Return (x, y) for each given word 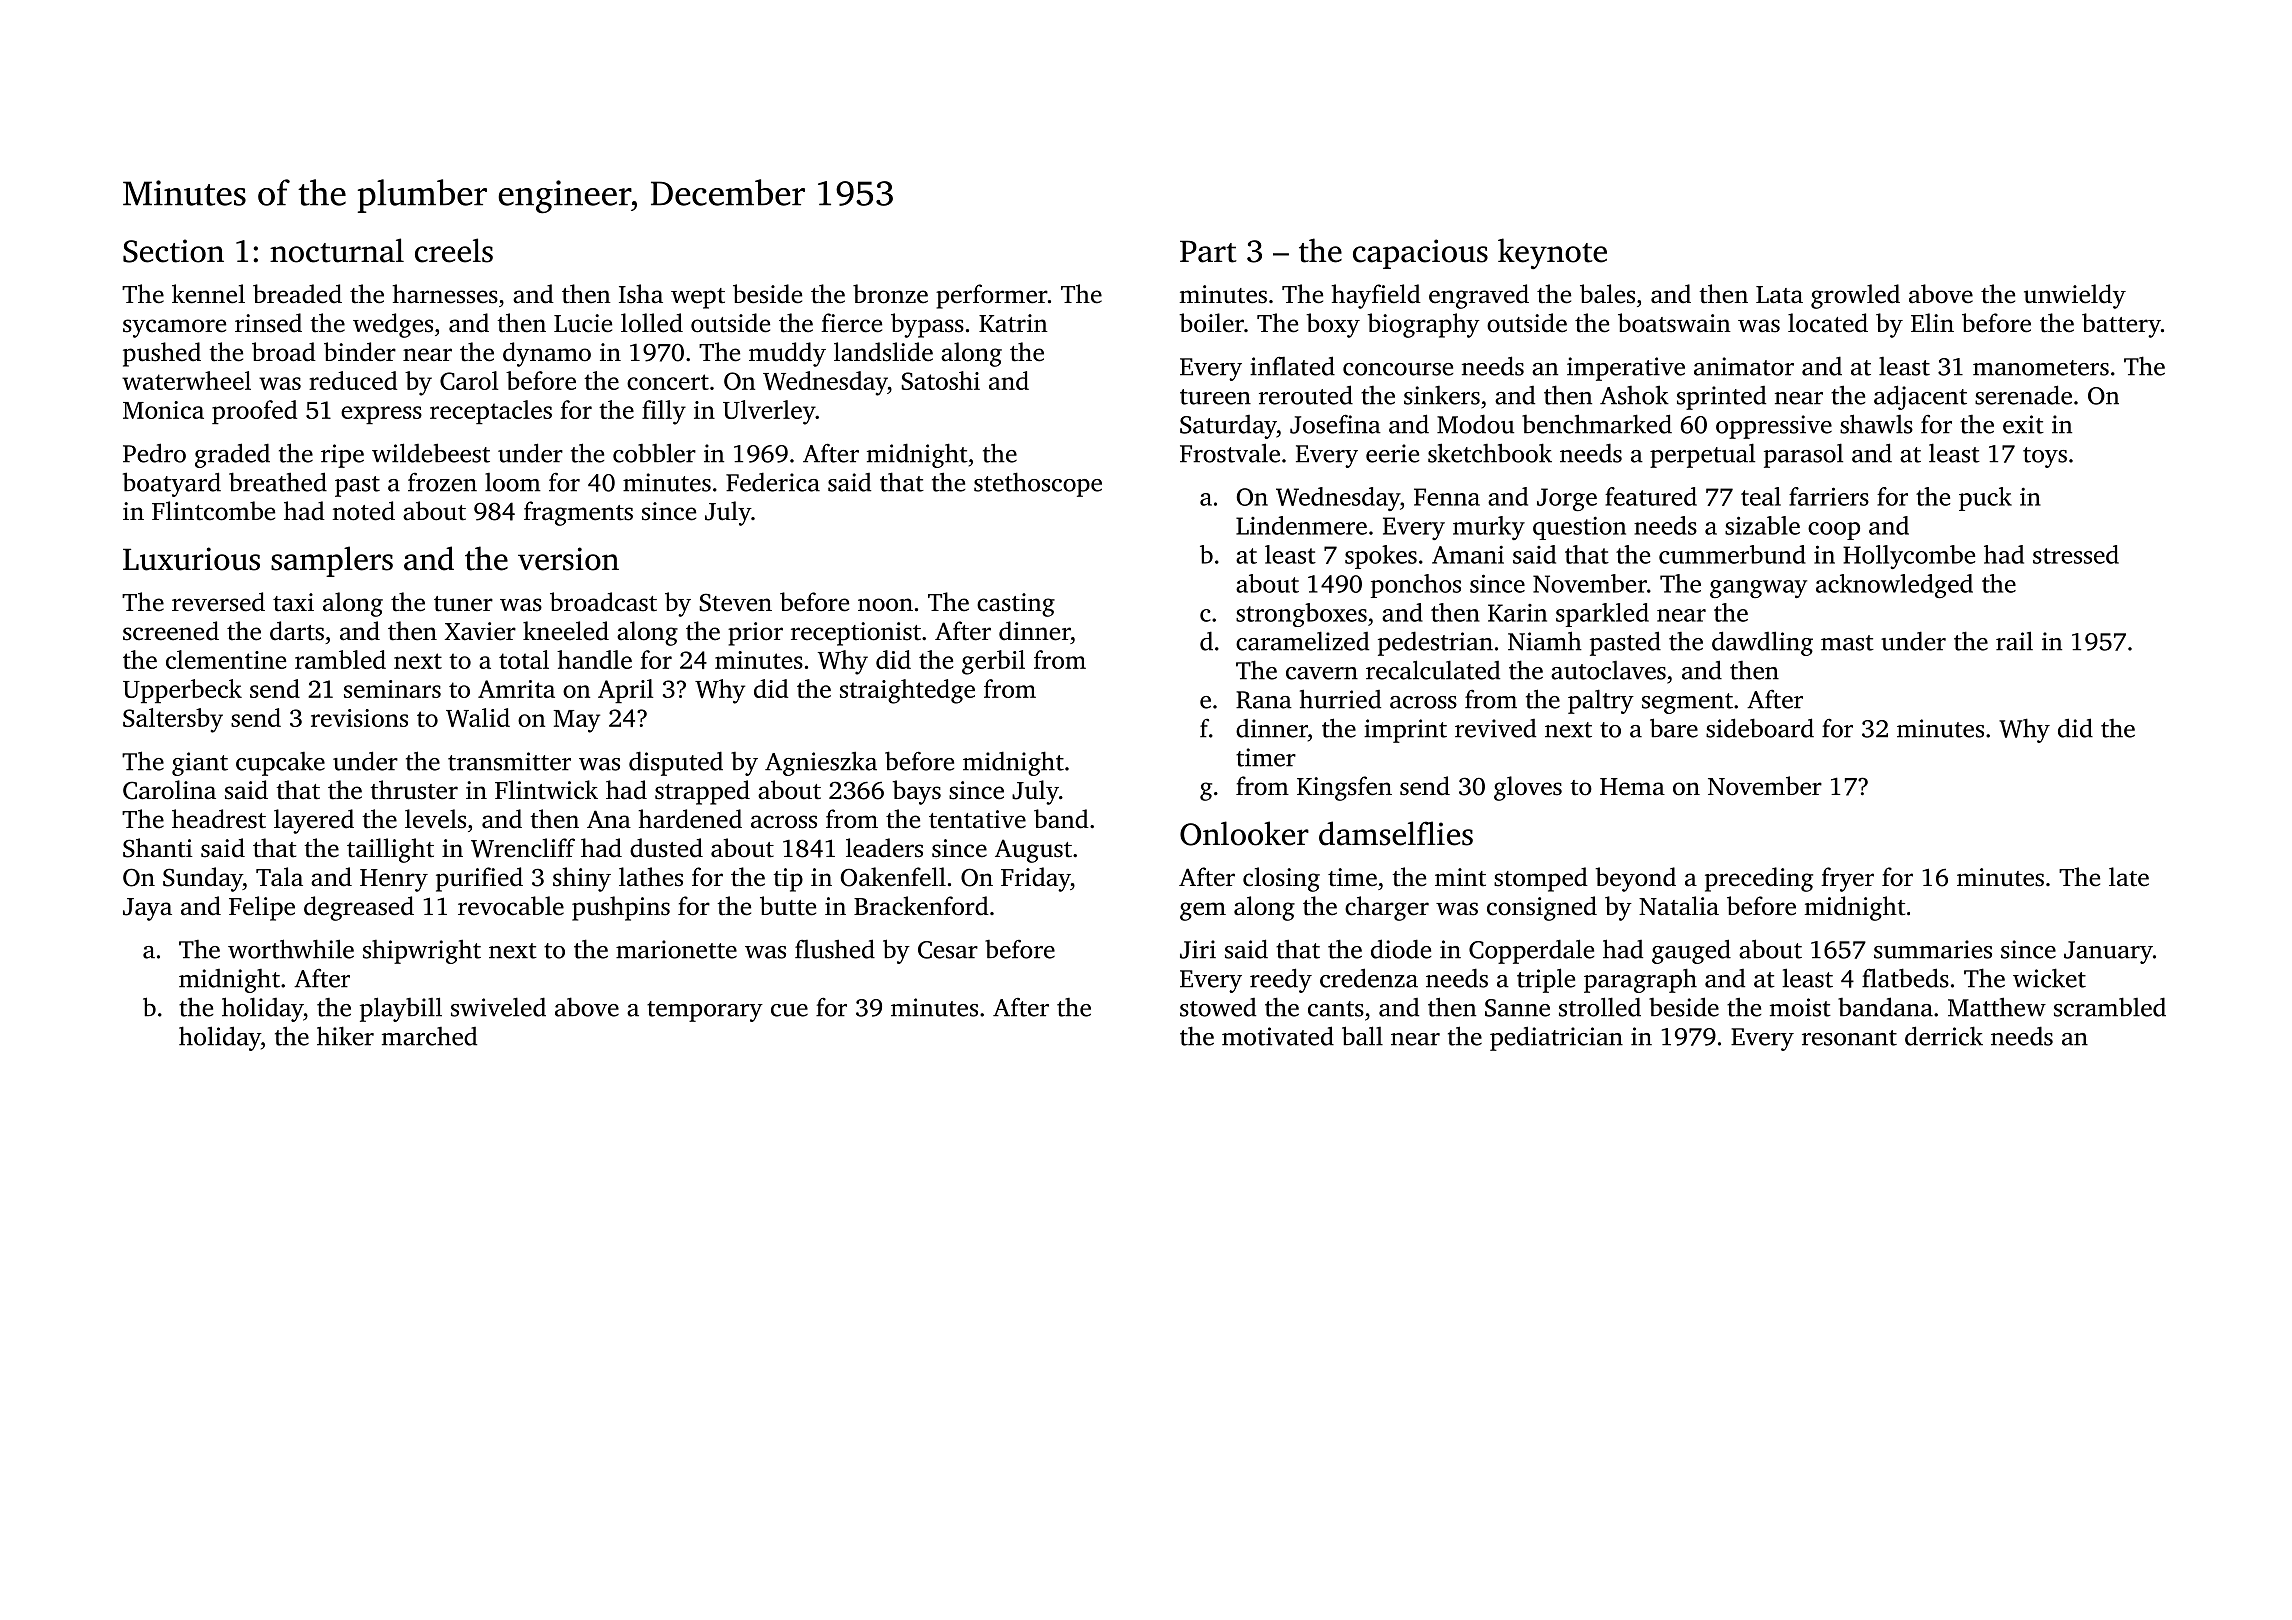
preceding (1759, 879)
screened (171, 631)
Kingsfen (1344, 788)
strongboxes (1301, 615)
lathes (651, 877)
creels (454, 250)
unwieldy (2075, 296)
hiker (345, 1036)
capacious (1420, 254)
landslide (883, 352)
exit (2023, 424)
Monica (163, 410)
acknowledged (1894, 586)
